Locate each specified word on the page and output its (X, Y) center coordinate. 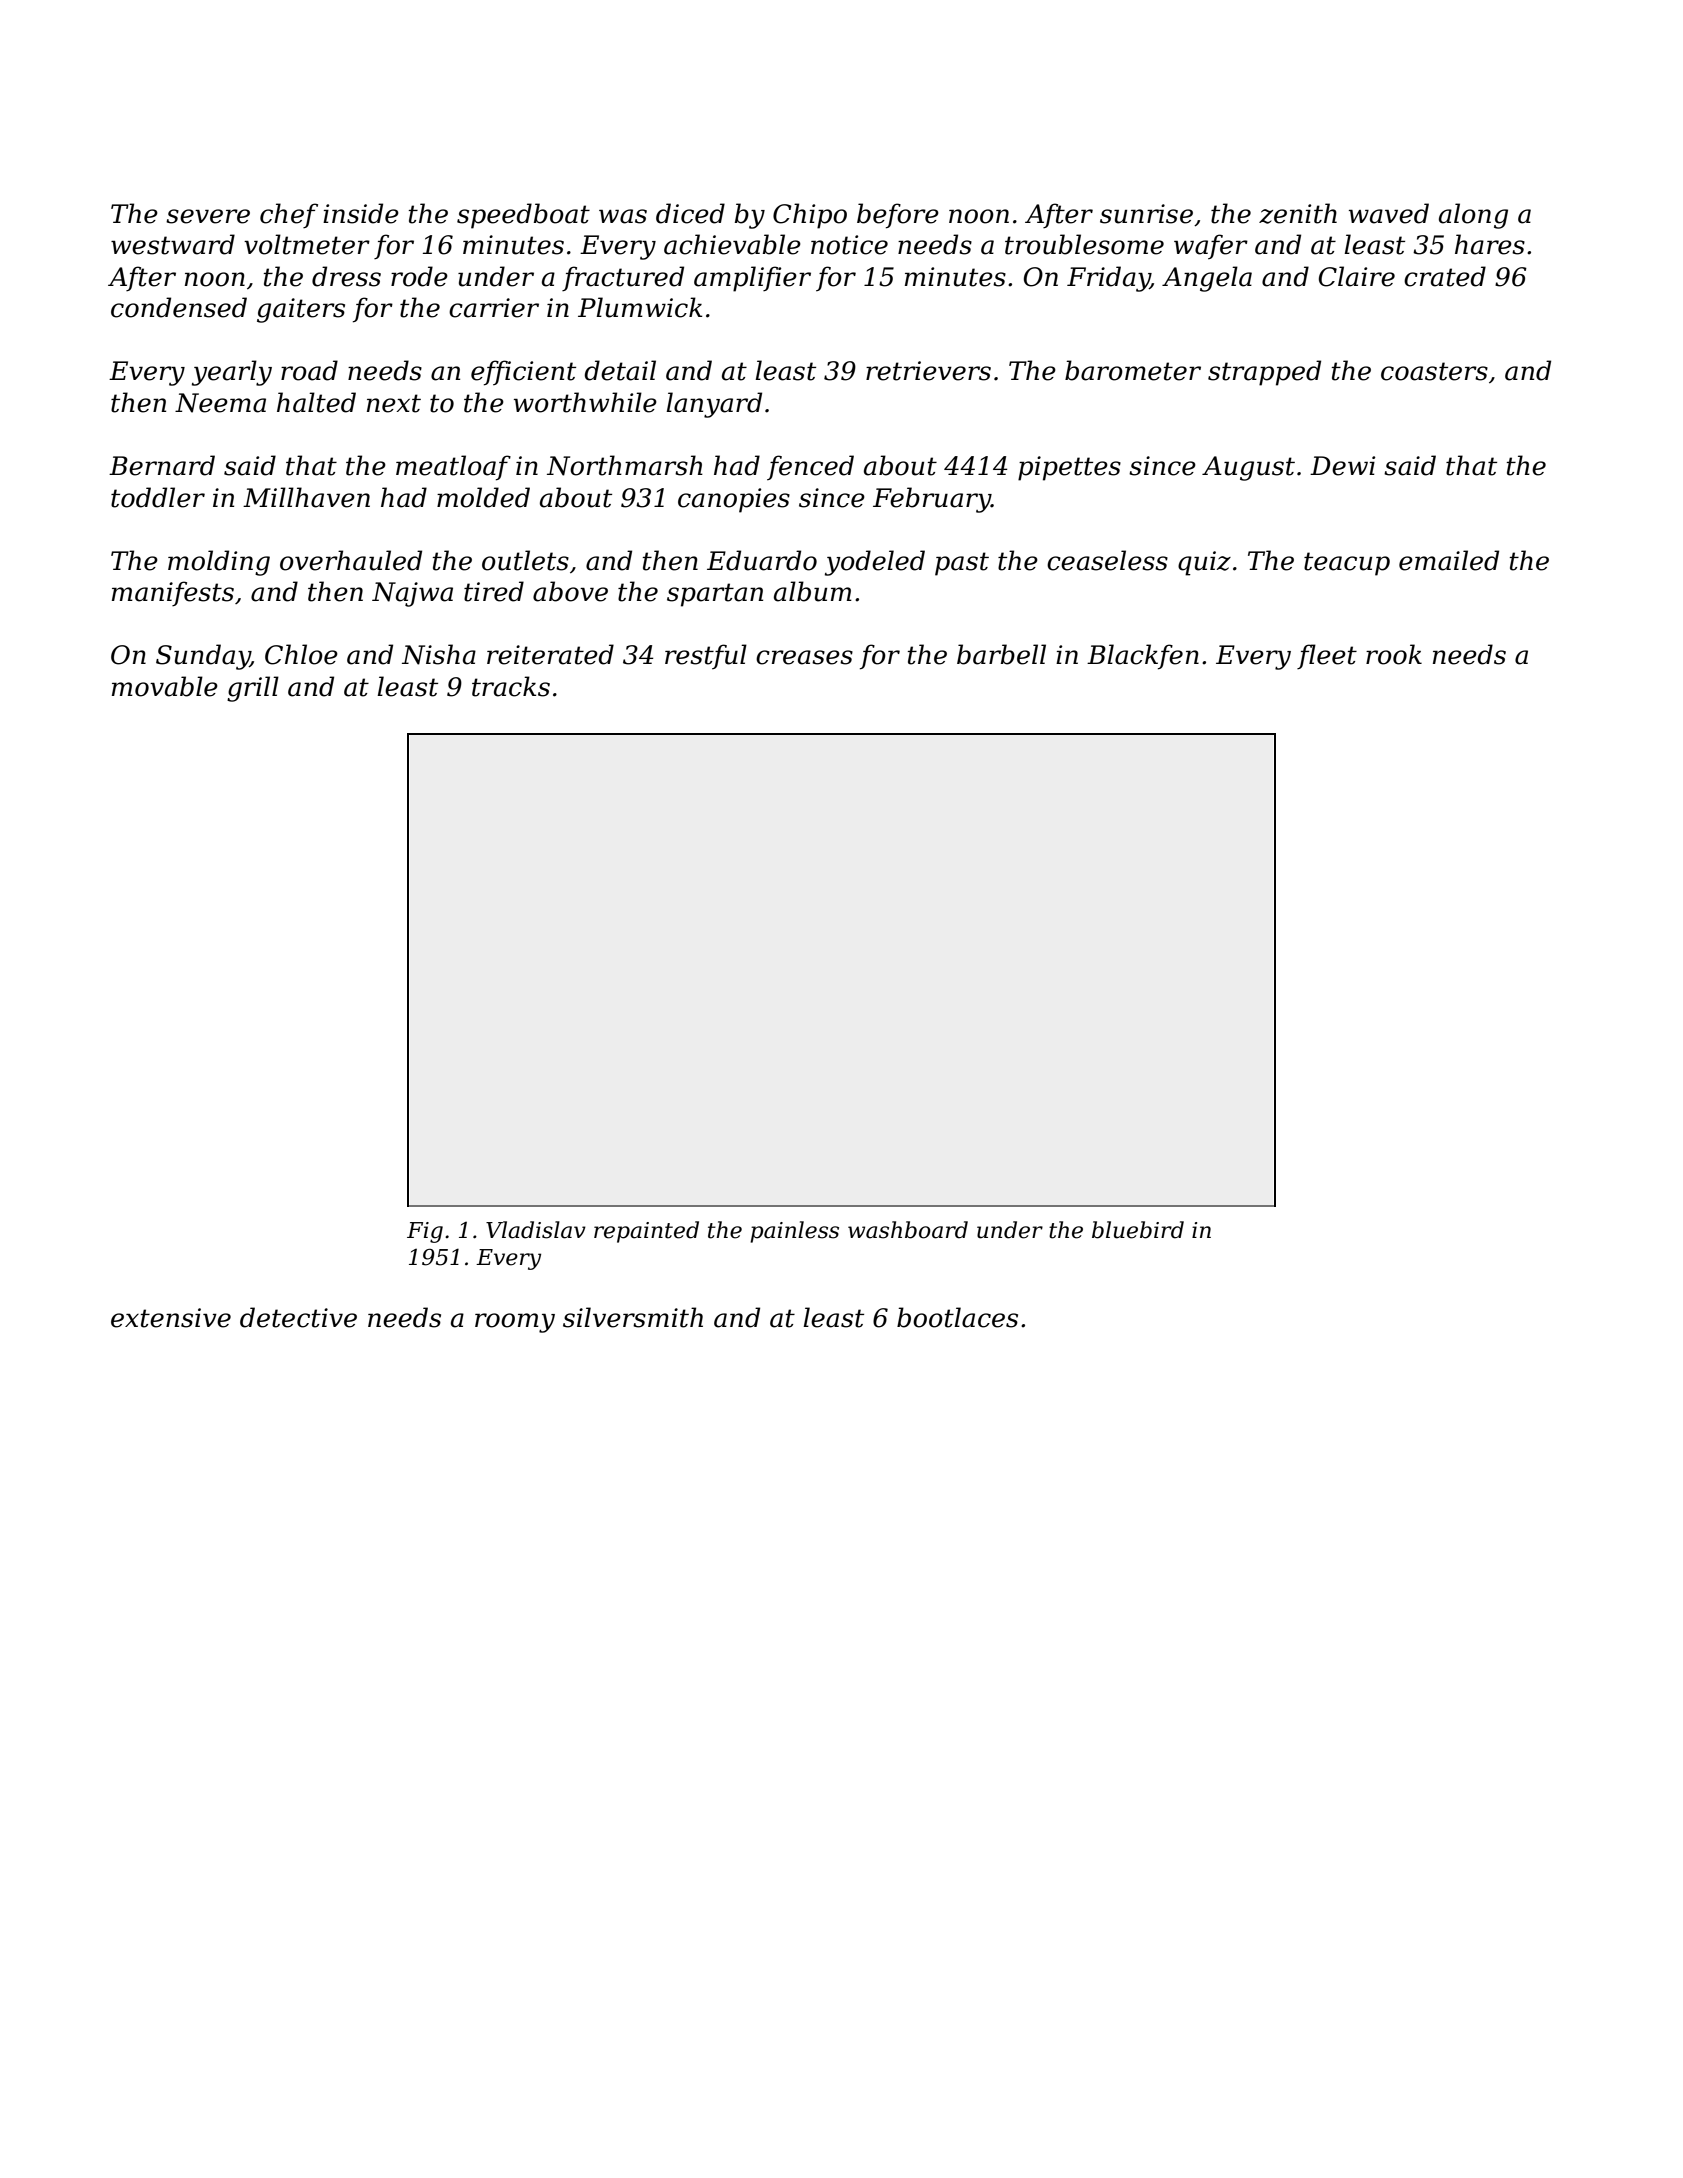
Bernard (162, 465)
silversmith (633, 1317)
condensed (179, 307)
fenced (810, 467)
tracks (511, 686)
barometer (1133, 370)
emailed (1449, 560)
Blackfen (1143, 657)
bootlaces (957, 1317)
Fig (425, 1232)
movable (165, 686)
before (898, 216)
